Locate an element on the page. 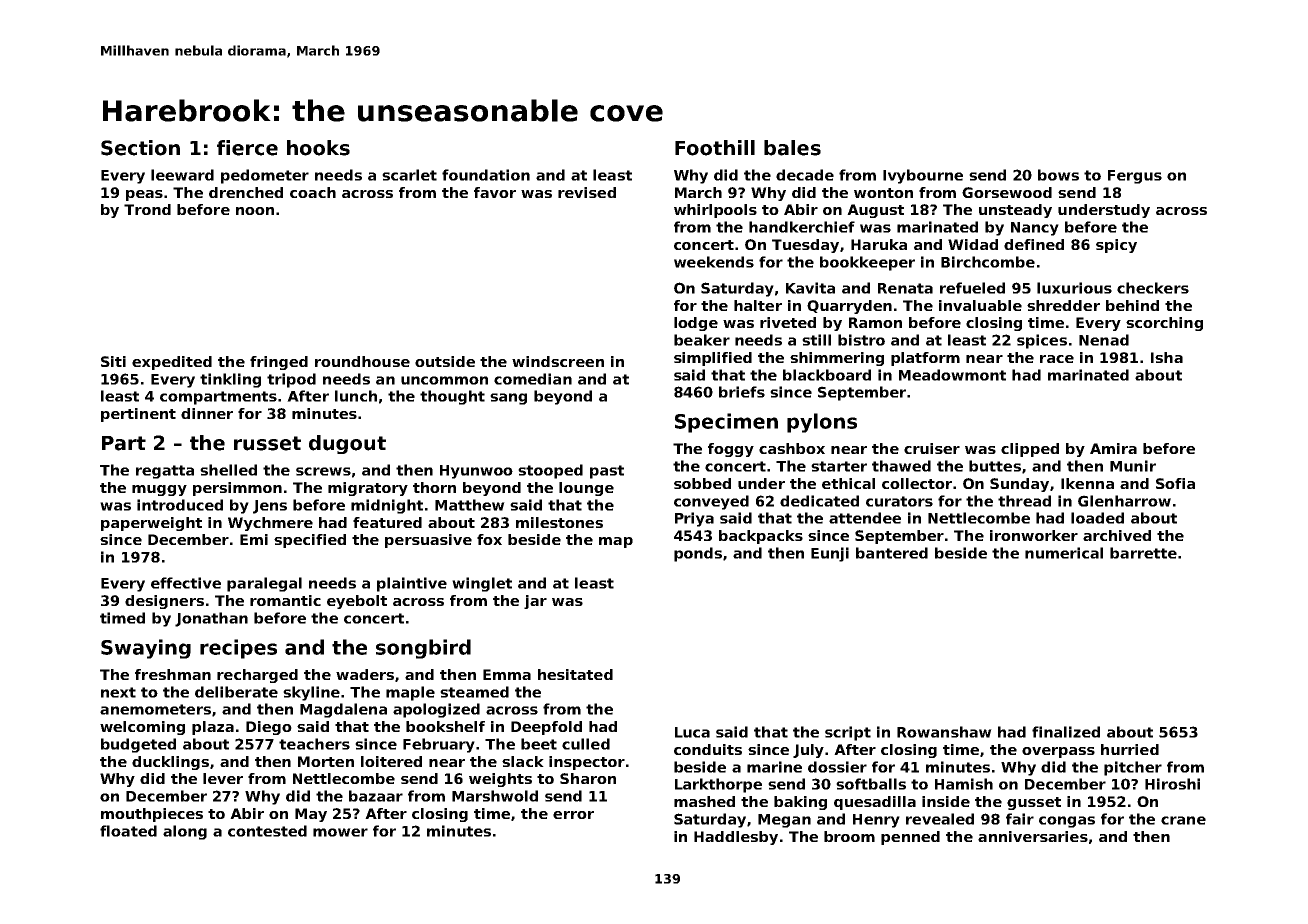 The height and width of the image is (924, 1308). sang is located at coordinates (508, 399).
